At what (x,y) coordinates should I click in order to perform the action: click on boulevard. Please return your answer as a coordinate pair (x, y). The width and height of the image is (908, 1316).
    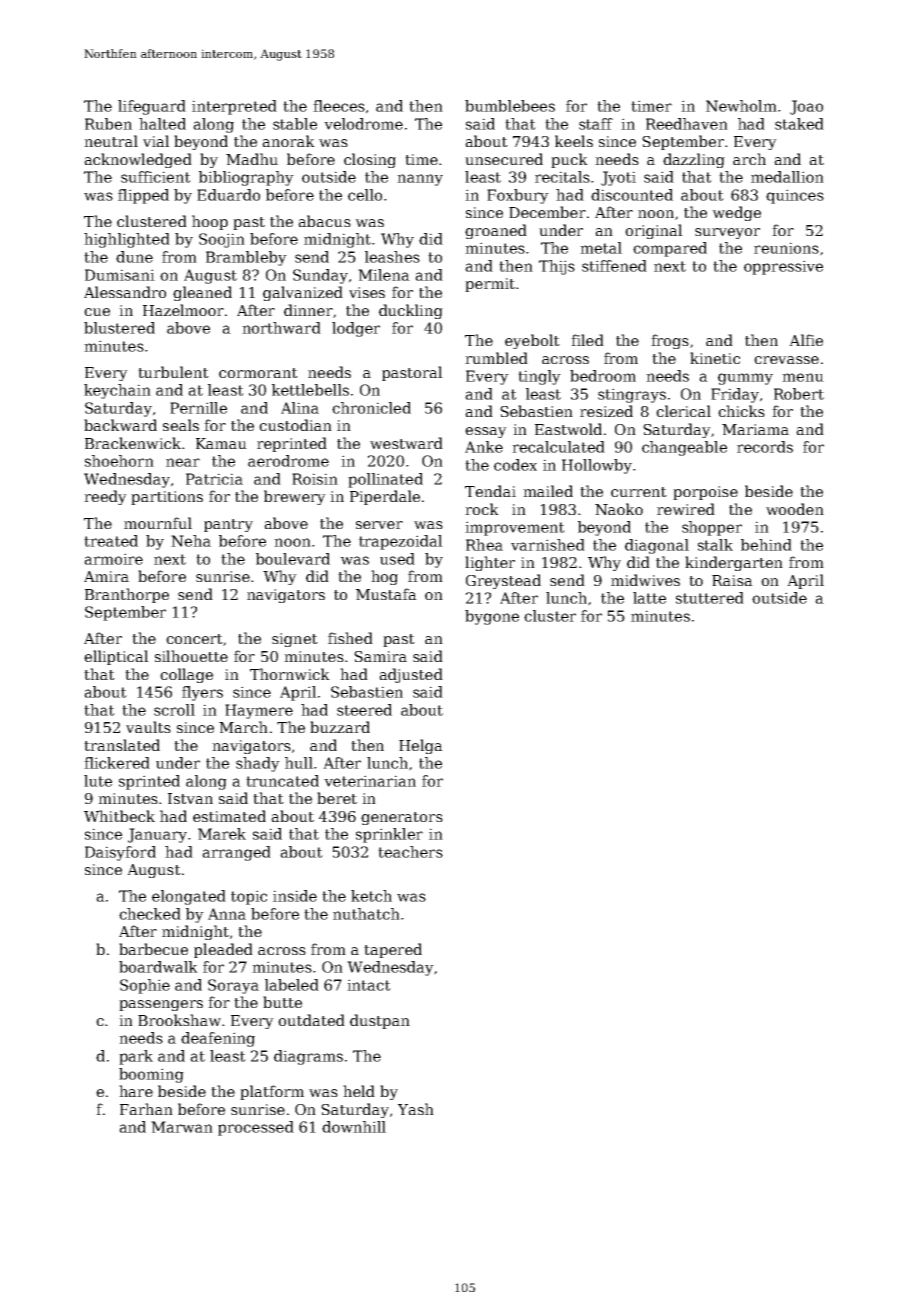
    Looking at the image, I should click on (293, 559).
